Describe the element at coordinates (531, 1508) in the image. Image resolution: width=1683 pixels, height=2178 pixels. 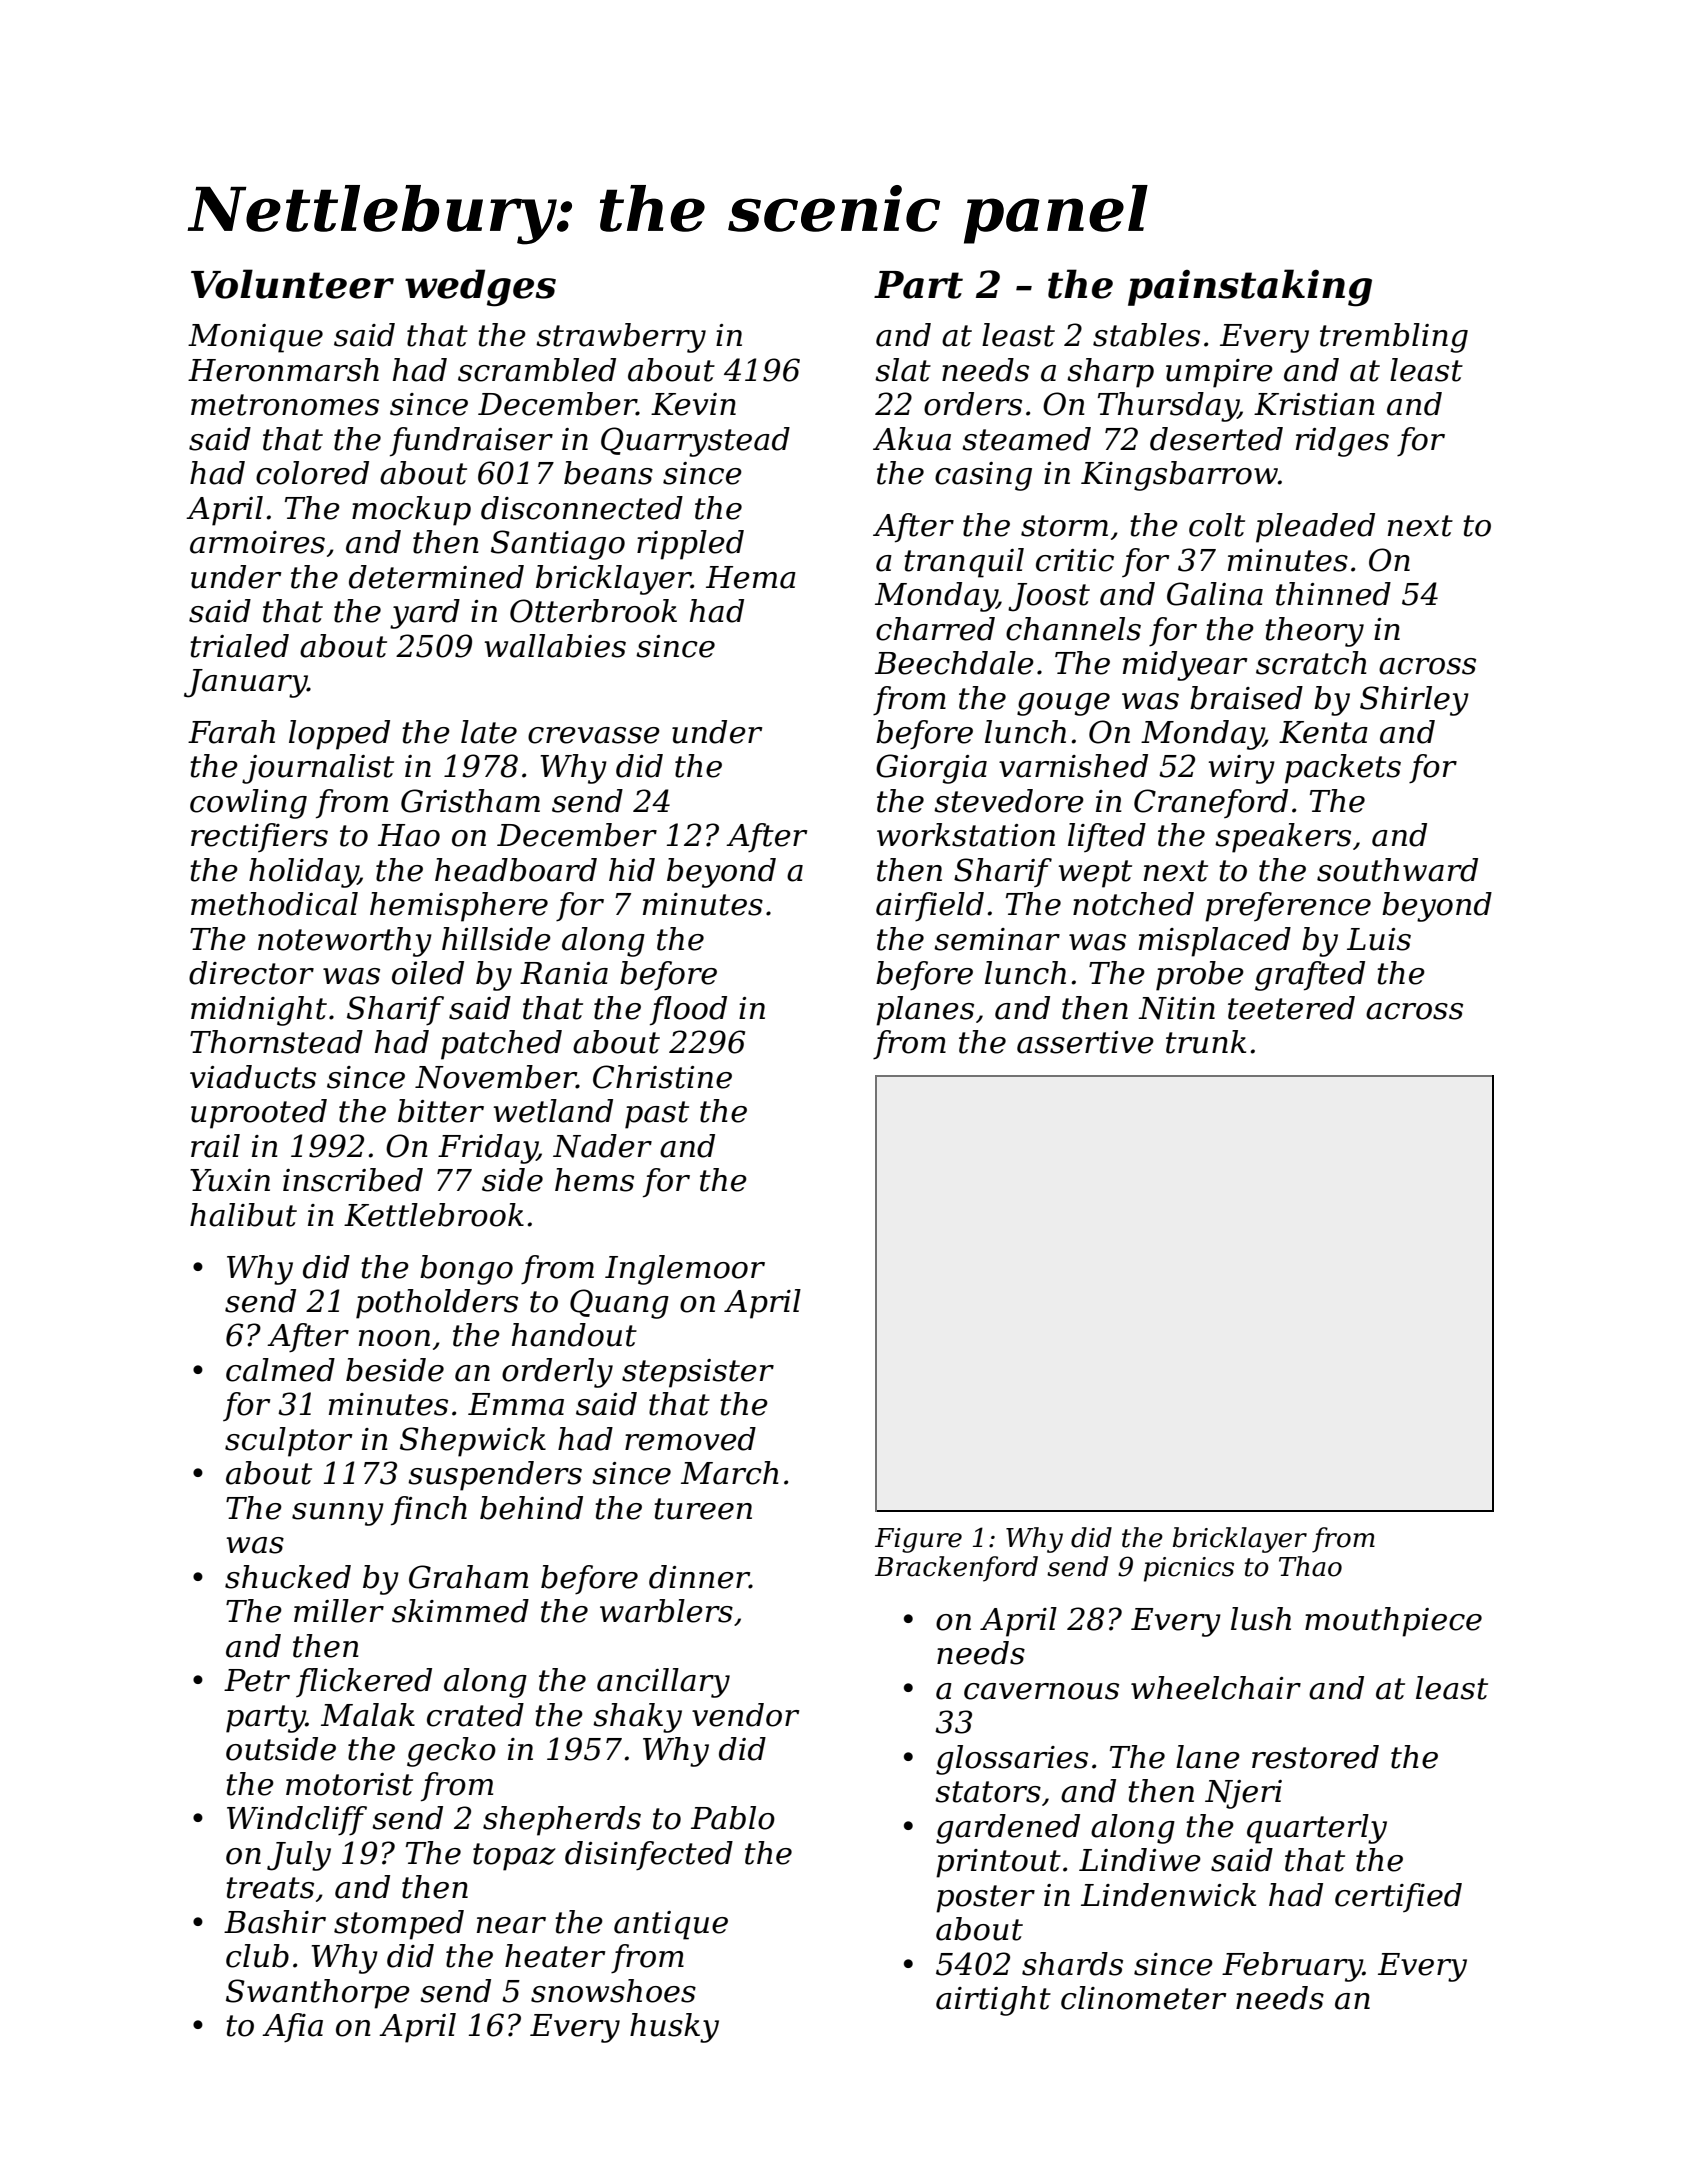
I see `behind` at that location.
